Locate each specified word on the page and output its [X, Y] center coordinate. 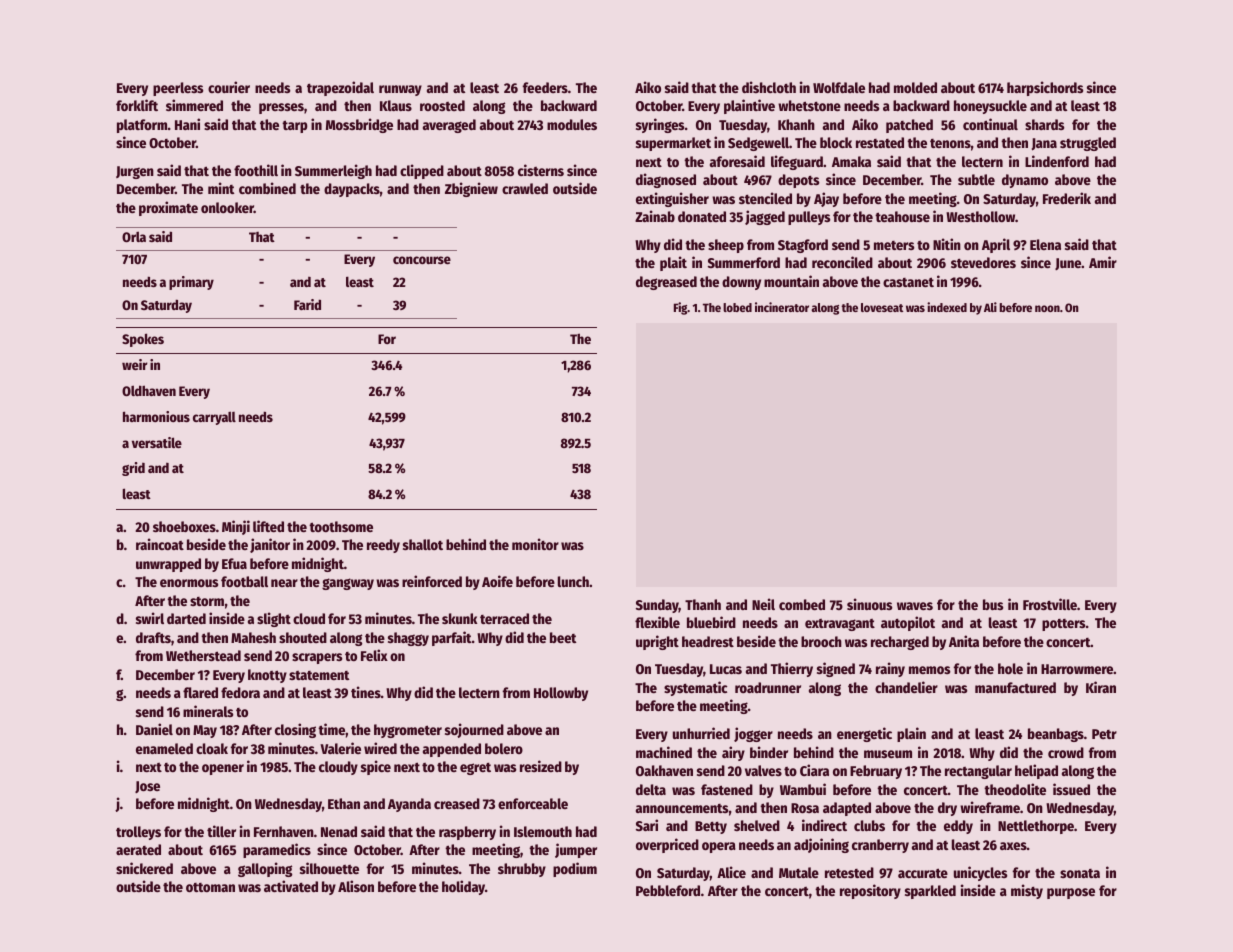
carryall [214, 418]
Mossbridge [359, 125]
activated [291, 886]
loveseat [882, 307]
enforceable [533, 803]
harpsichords [1045, 88]
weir [135, 364]
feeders [545, 87]
